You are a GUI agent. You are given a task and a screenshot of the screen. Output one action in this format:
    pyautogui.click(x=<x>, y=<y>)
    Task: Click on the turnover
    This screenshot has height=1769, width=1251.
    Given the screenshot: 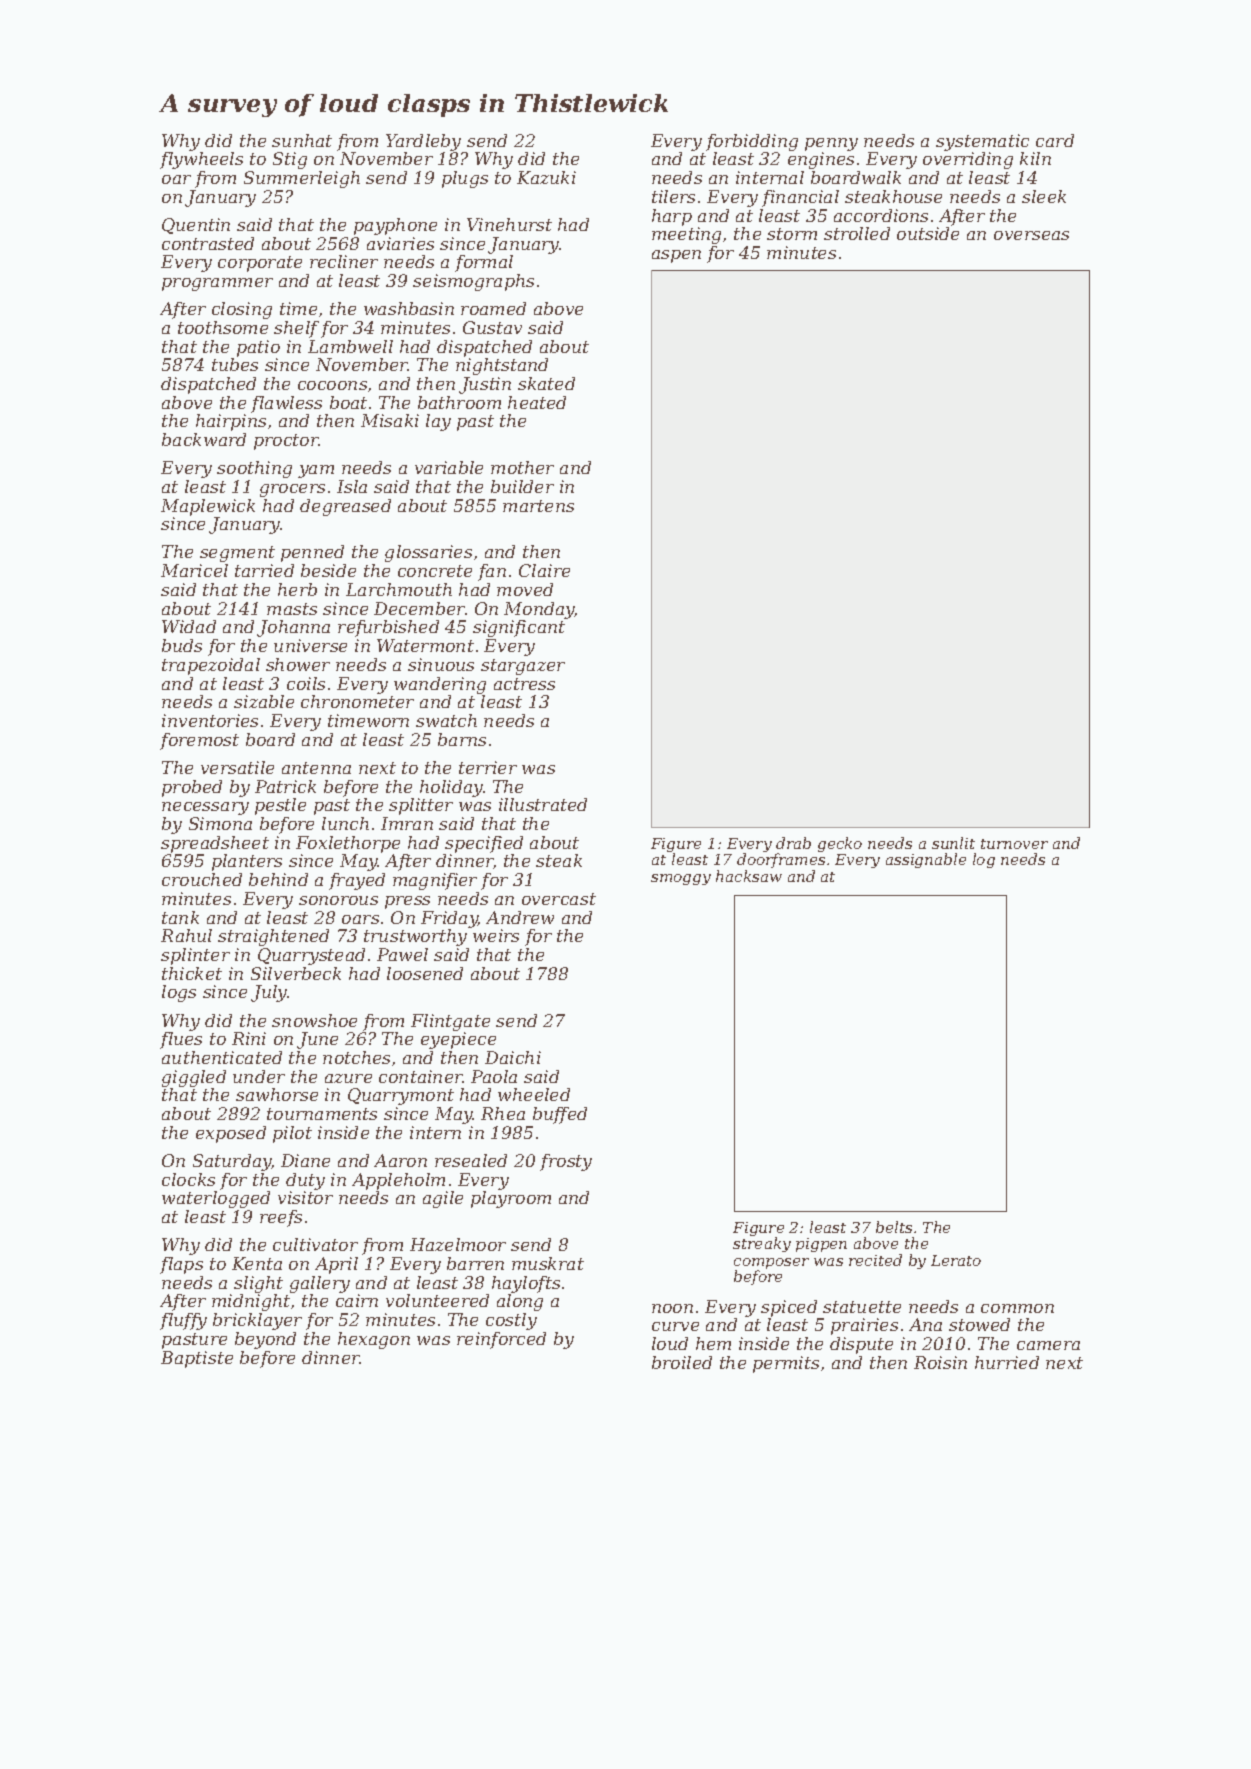 What is the action you would take?
    pyautogui.click(x=1014, y=844)
